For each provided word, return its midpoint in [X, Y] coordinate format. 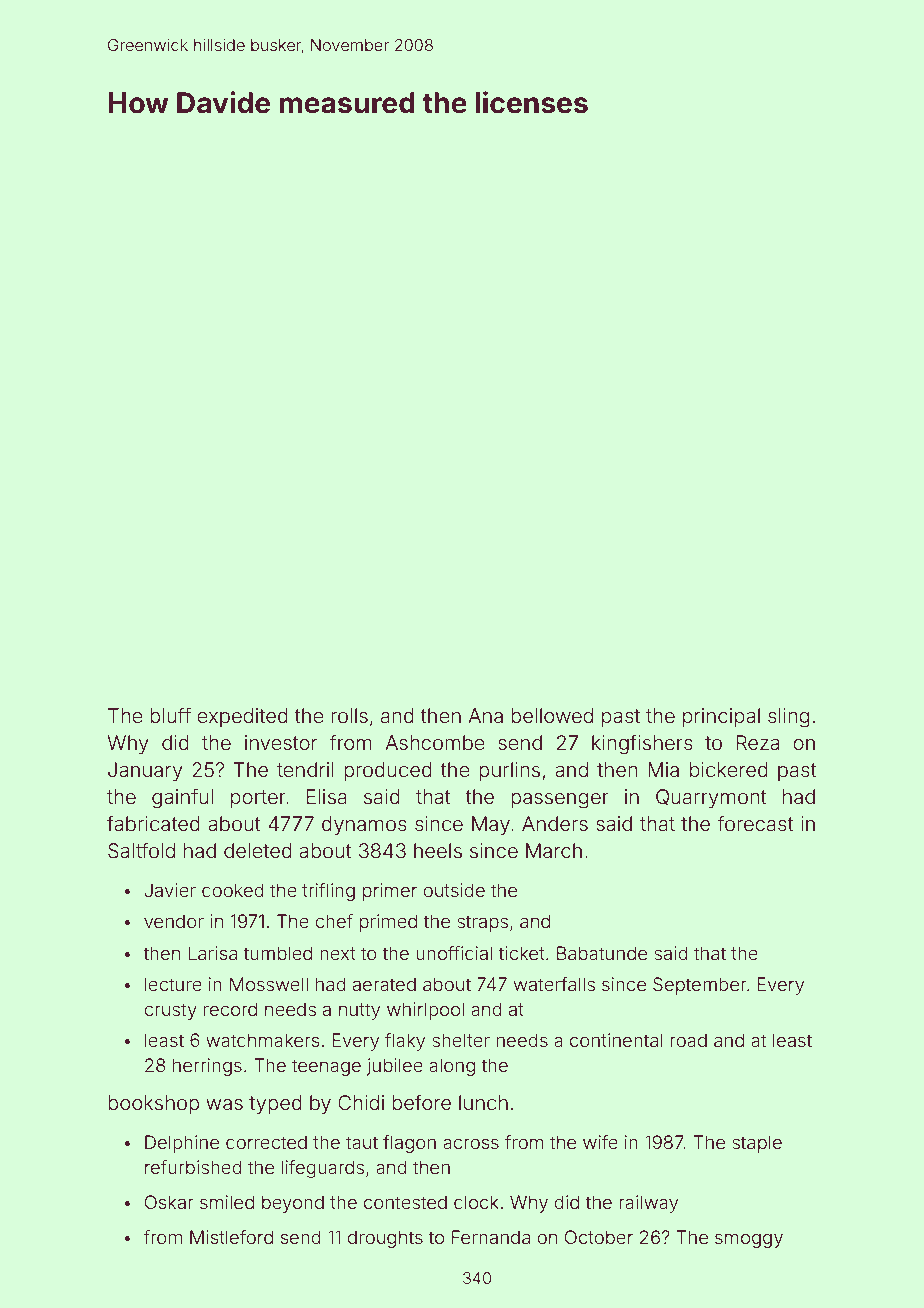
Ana [485, 715]
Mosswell [269, 984]
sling [788, 718]
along [452, 1067]
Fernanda [491, 1237]
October [599, 1237]
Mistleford [231, 1237]
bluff [170, 715]
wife [600, 1142]
